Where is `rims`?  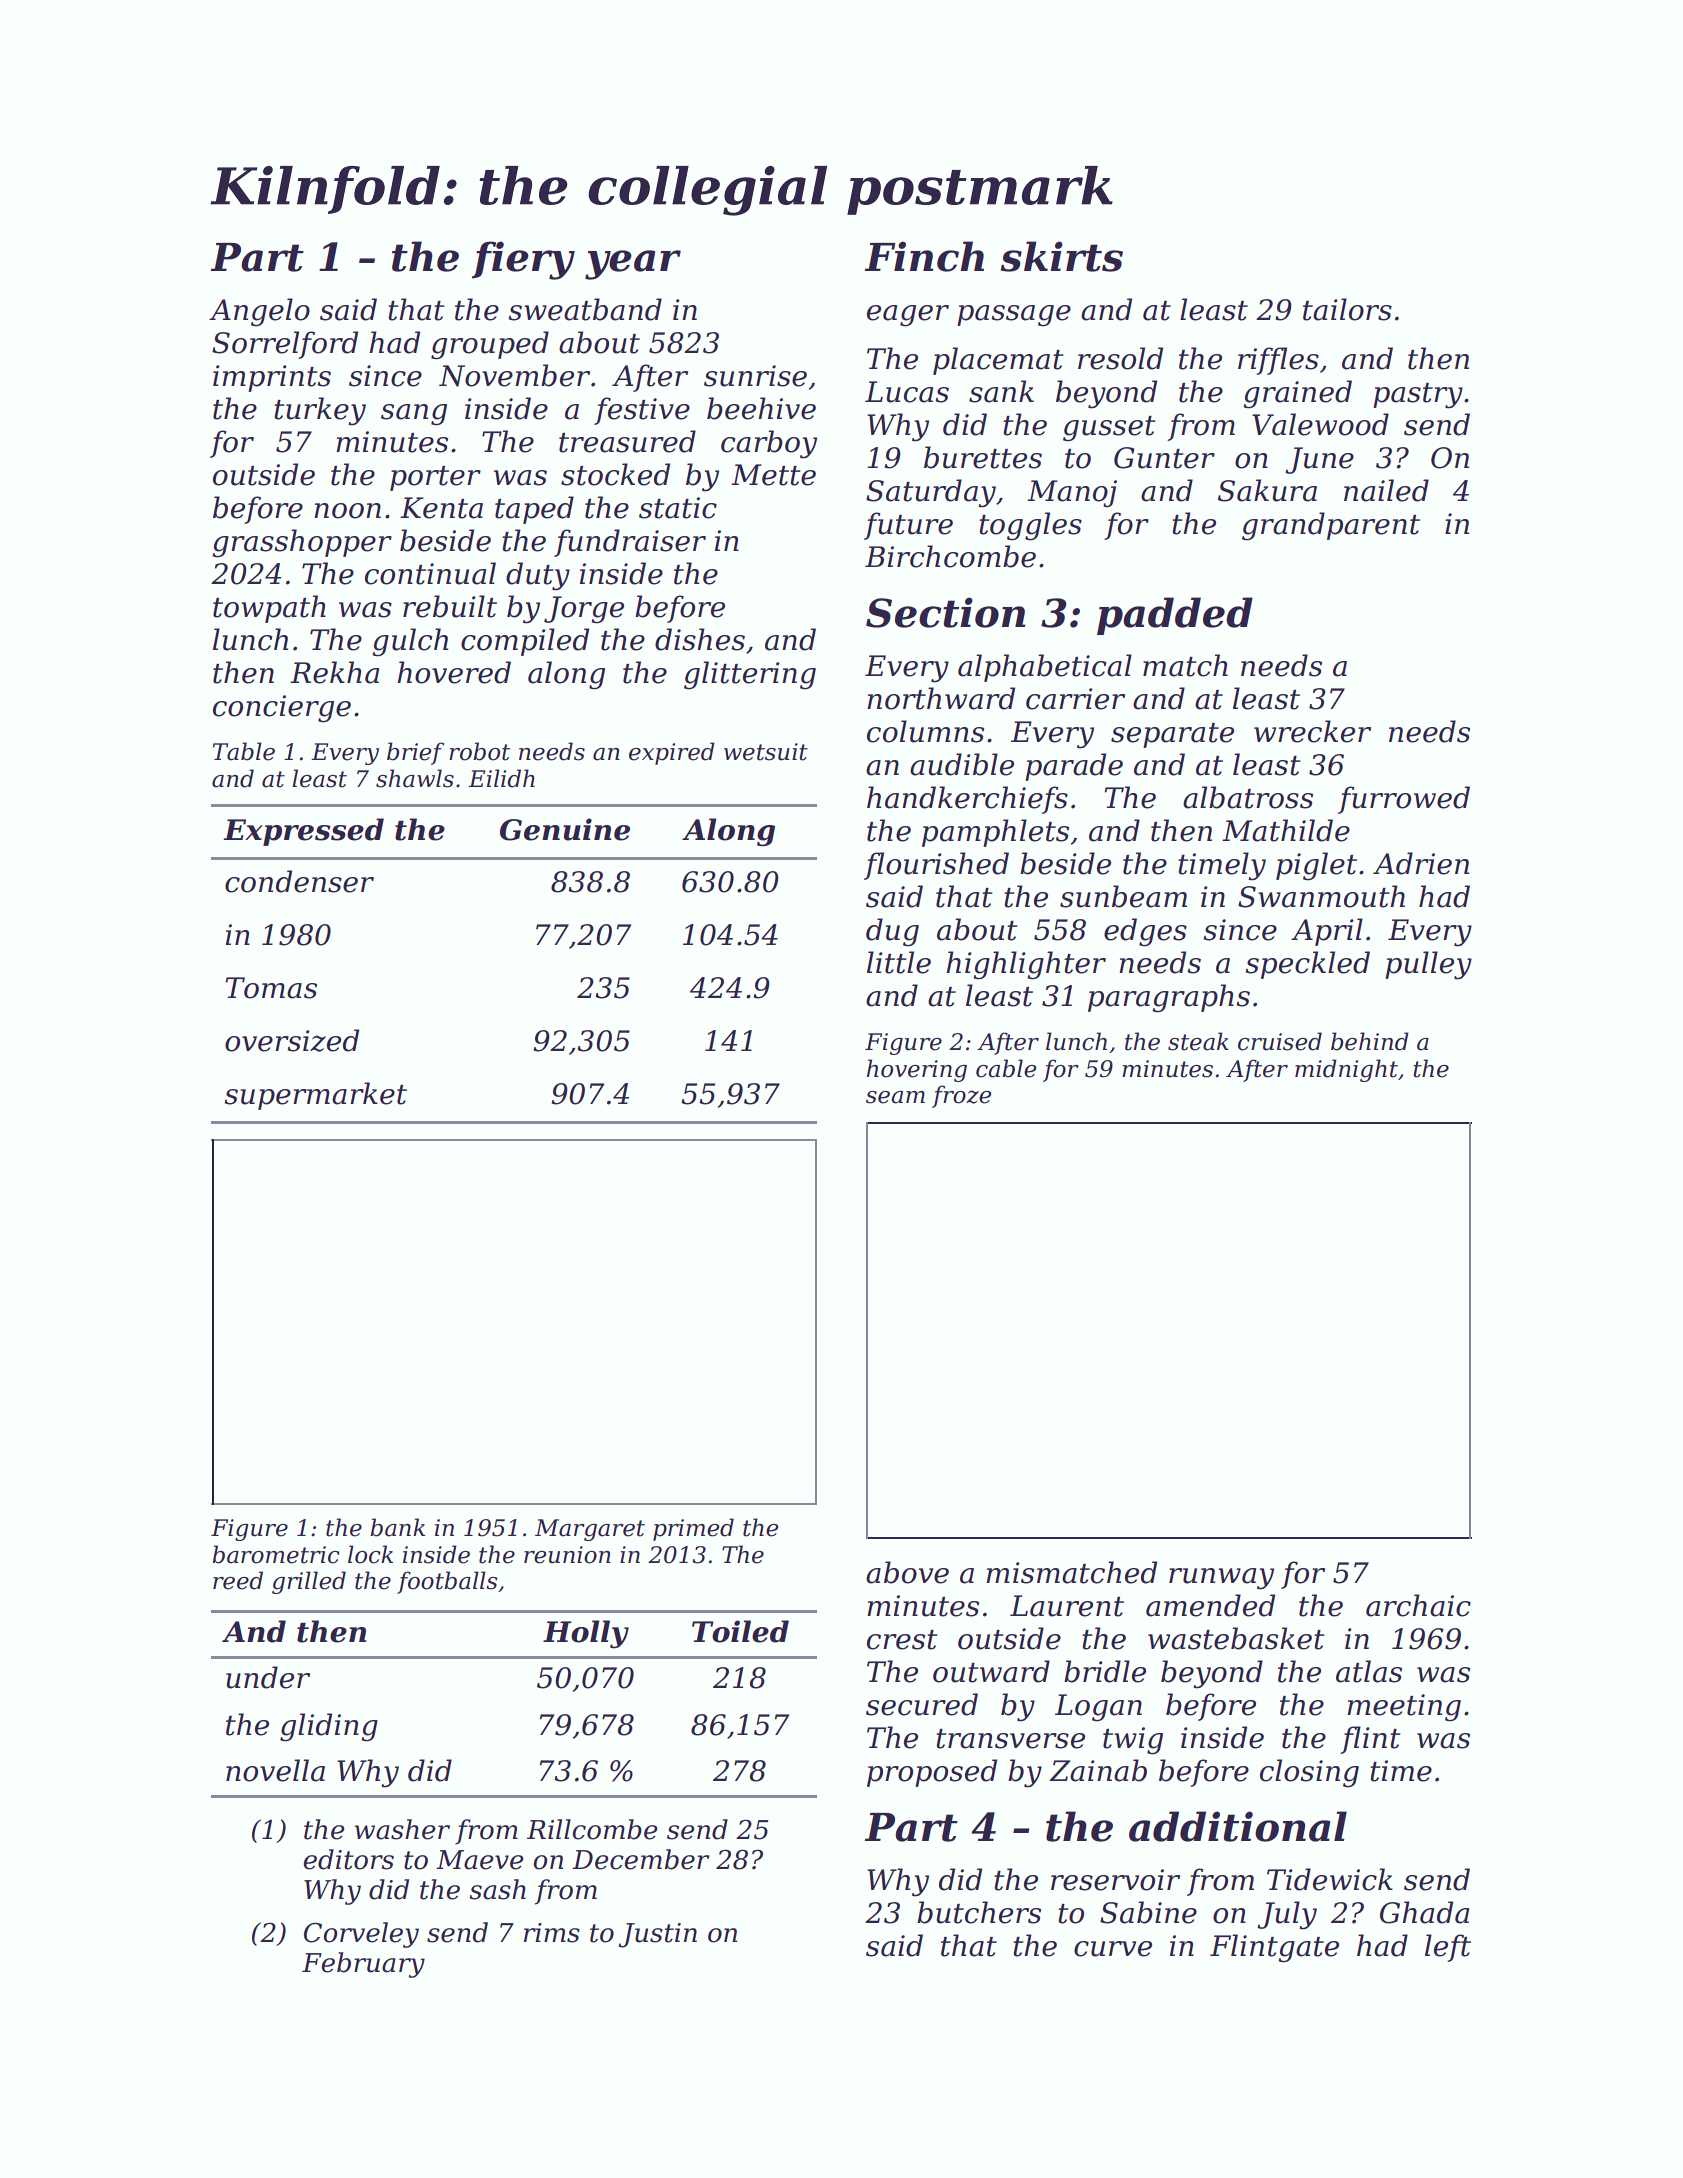
rims is located at coordinates (552, 1933).
